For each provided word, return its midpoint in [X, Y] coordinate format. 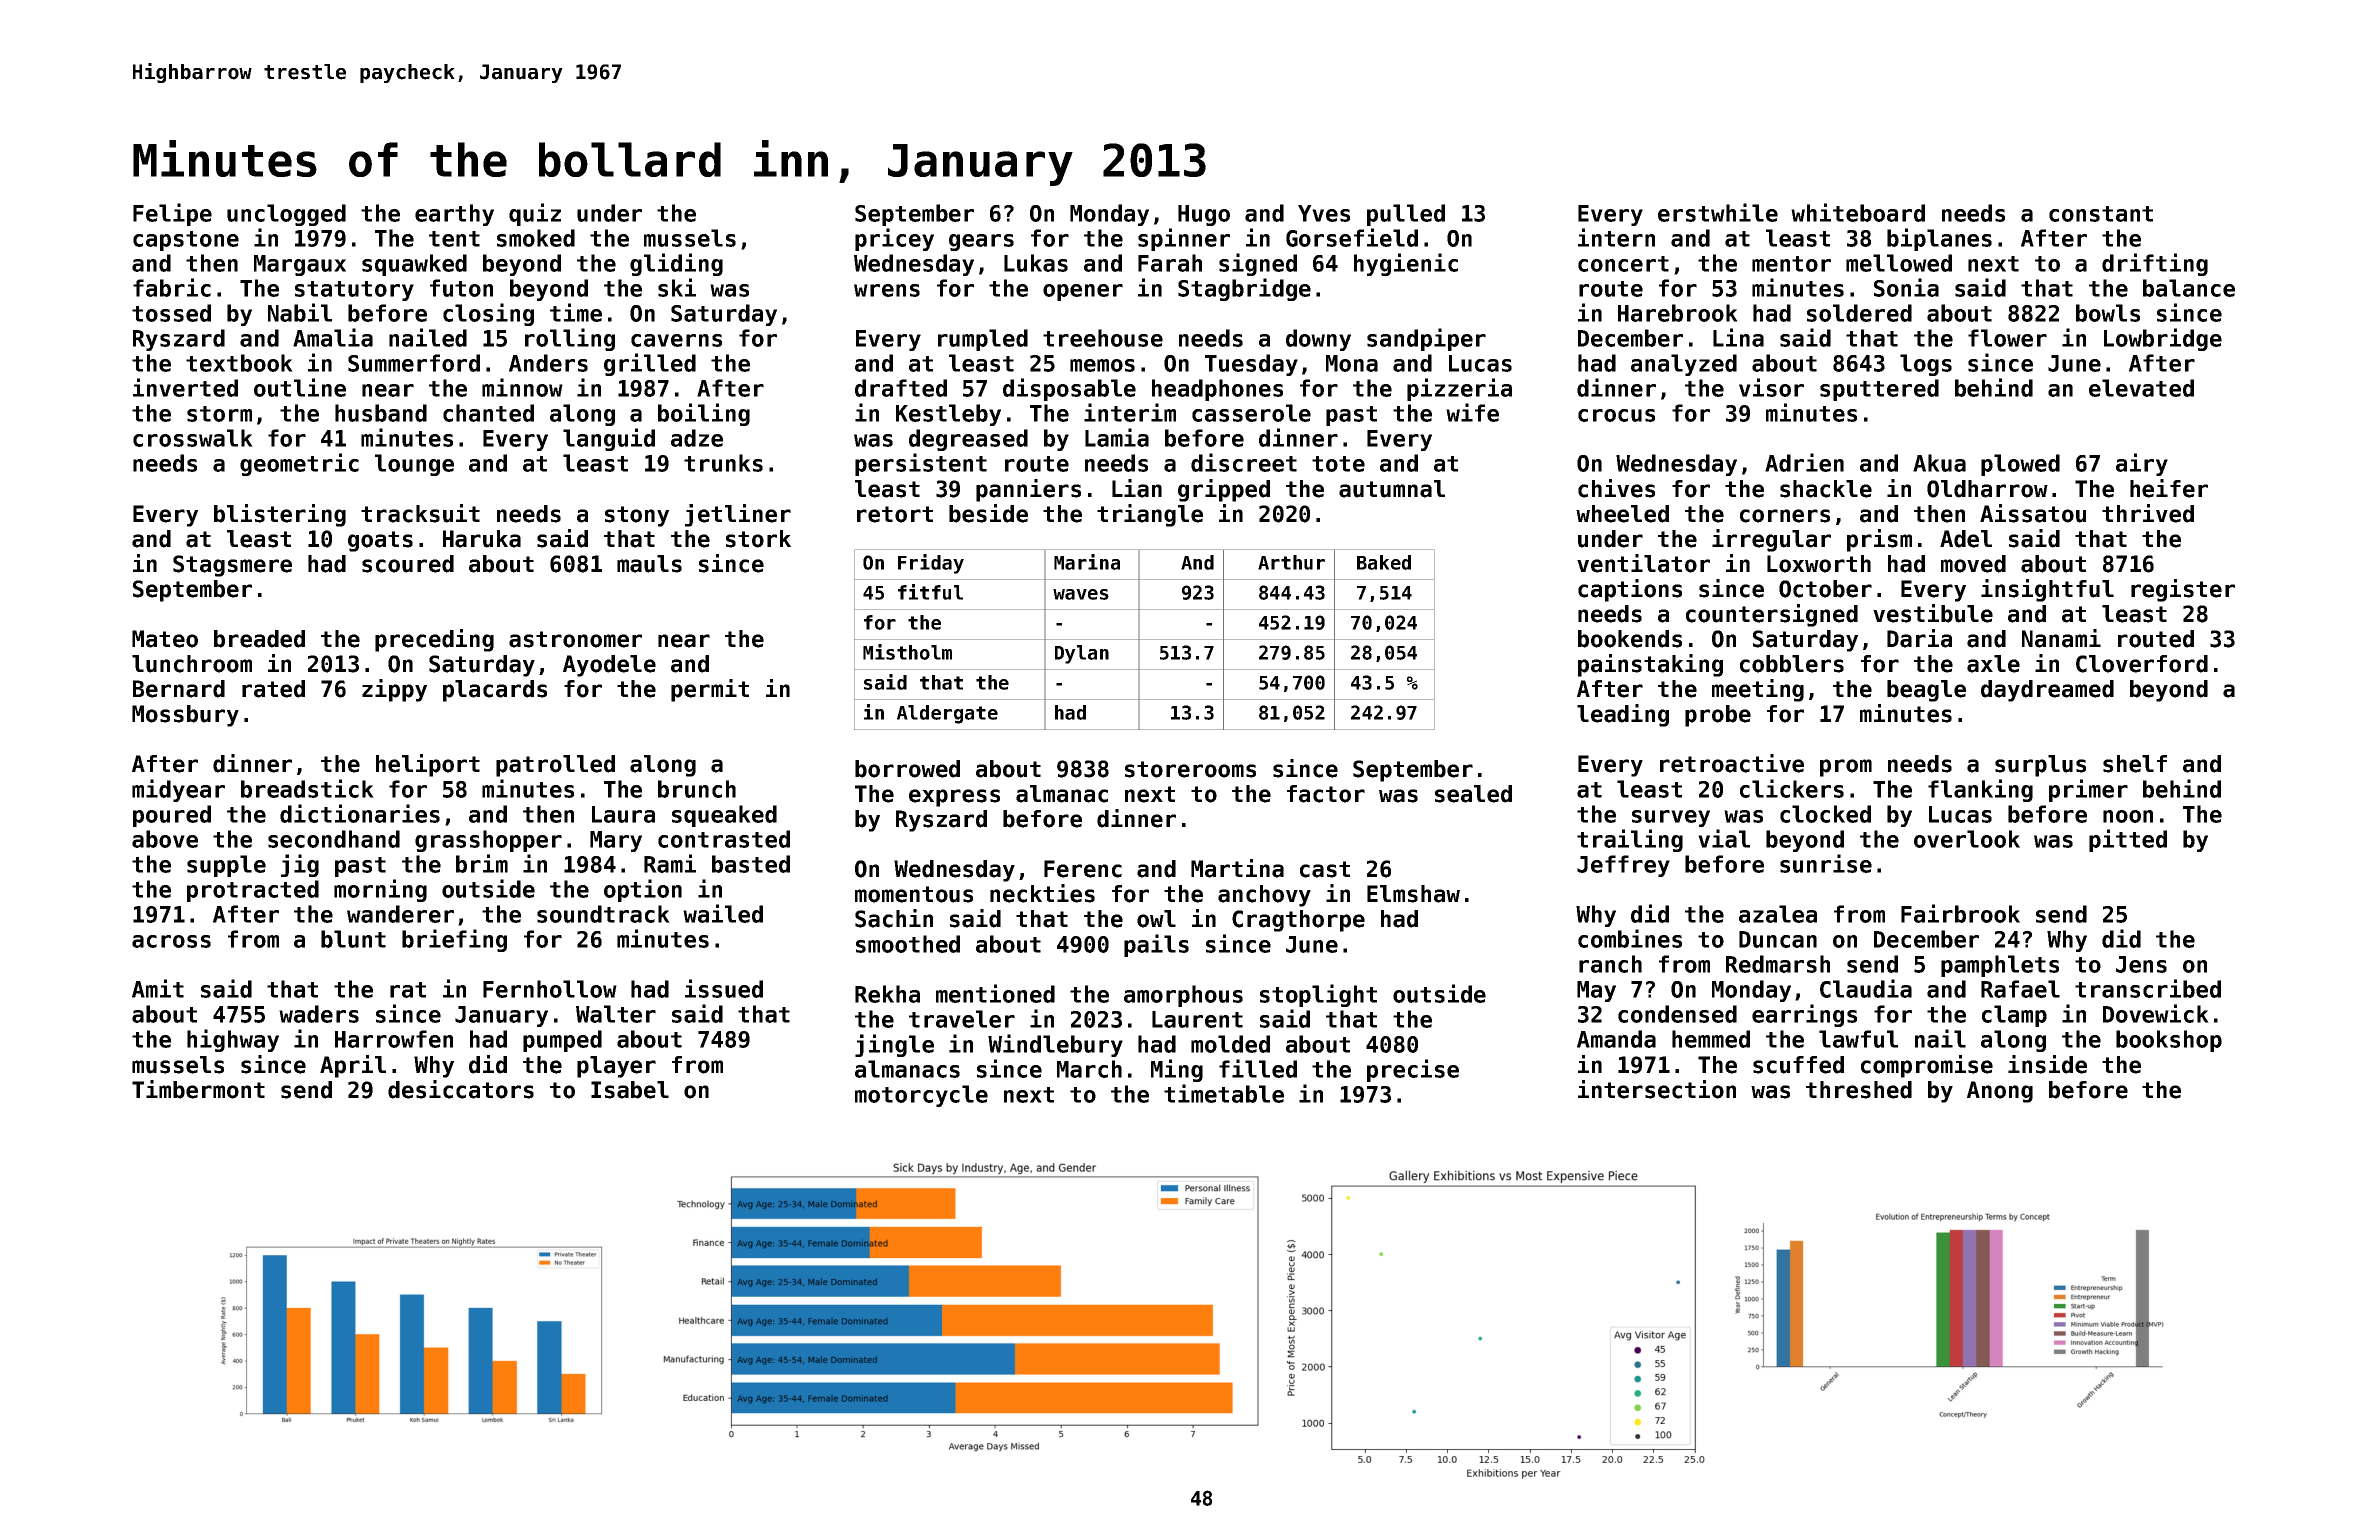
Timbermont [198, 1089]
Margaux [300, 265]
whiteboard [1858, 212]
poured [172, 816]
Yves [1324, 213]
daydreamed [2047, 691]
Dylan [1082, 654]
